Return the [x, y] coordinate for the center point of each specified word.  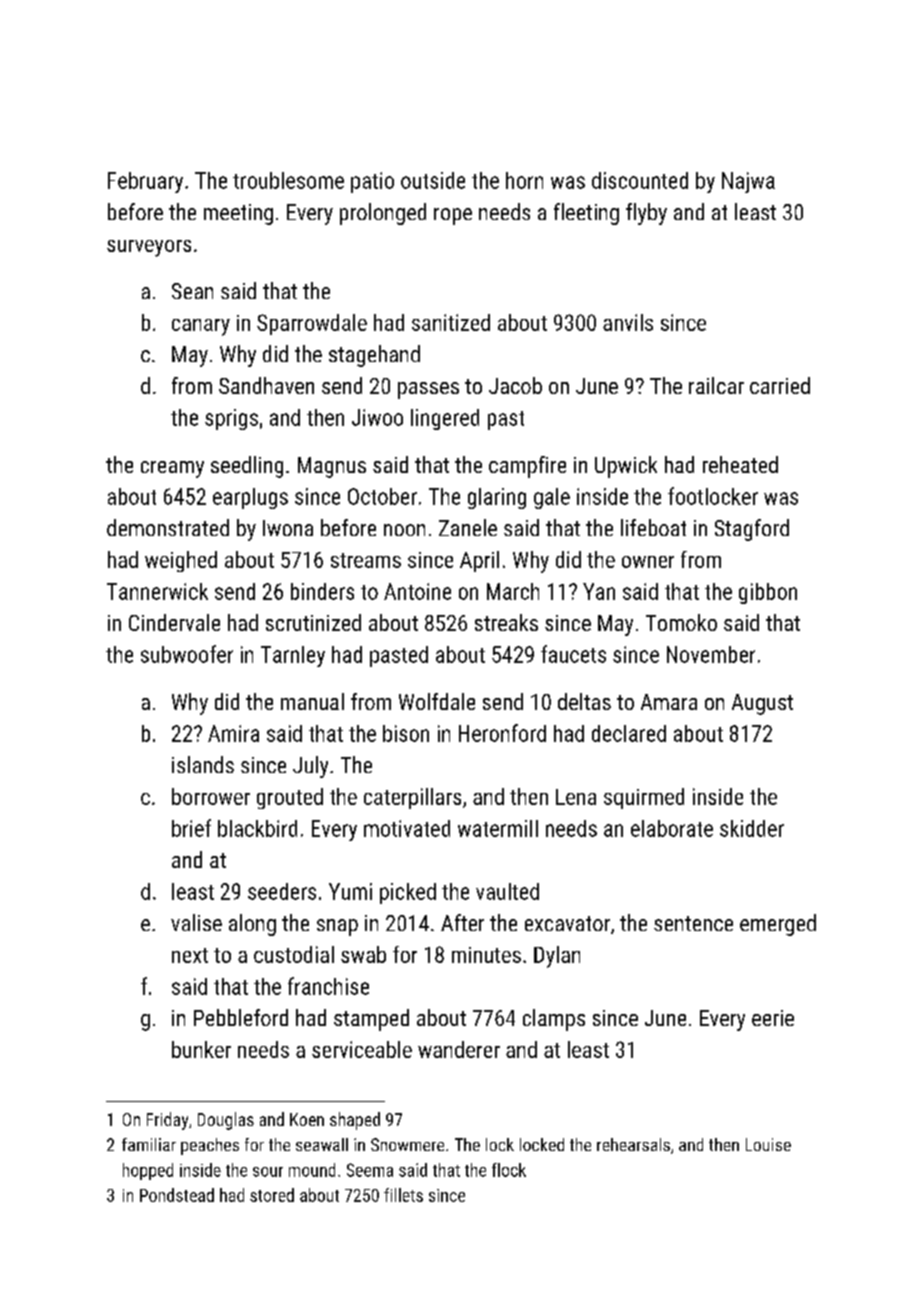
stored [272, 1195]
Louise [768, 1144]
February [145, 182]
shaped [355, 1121]
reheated [740, 464]
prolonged [383, 214]
